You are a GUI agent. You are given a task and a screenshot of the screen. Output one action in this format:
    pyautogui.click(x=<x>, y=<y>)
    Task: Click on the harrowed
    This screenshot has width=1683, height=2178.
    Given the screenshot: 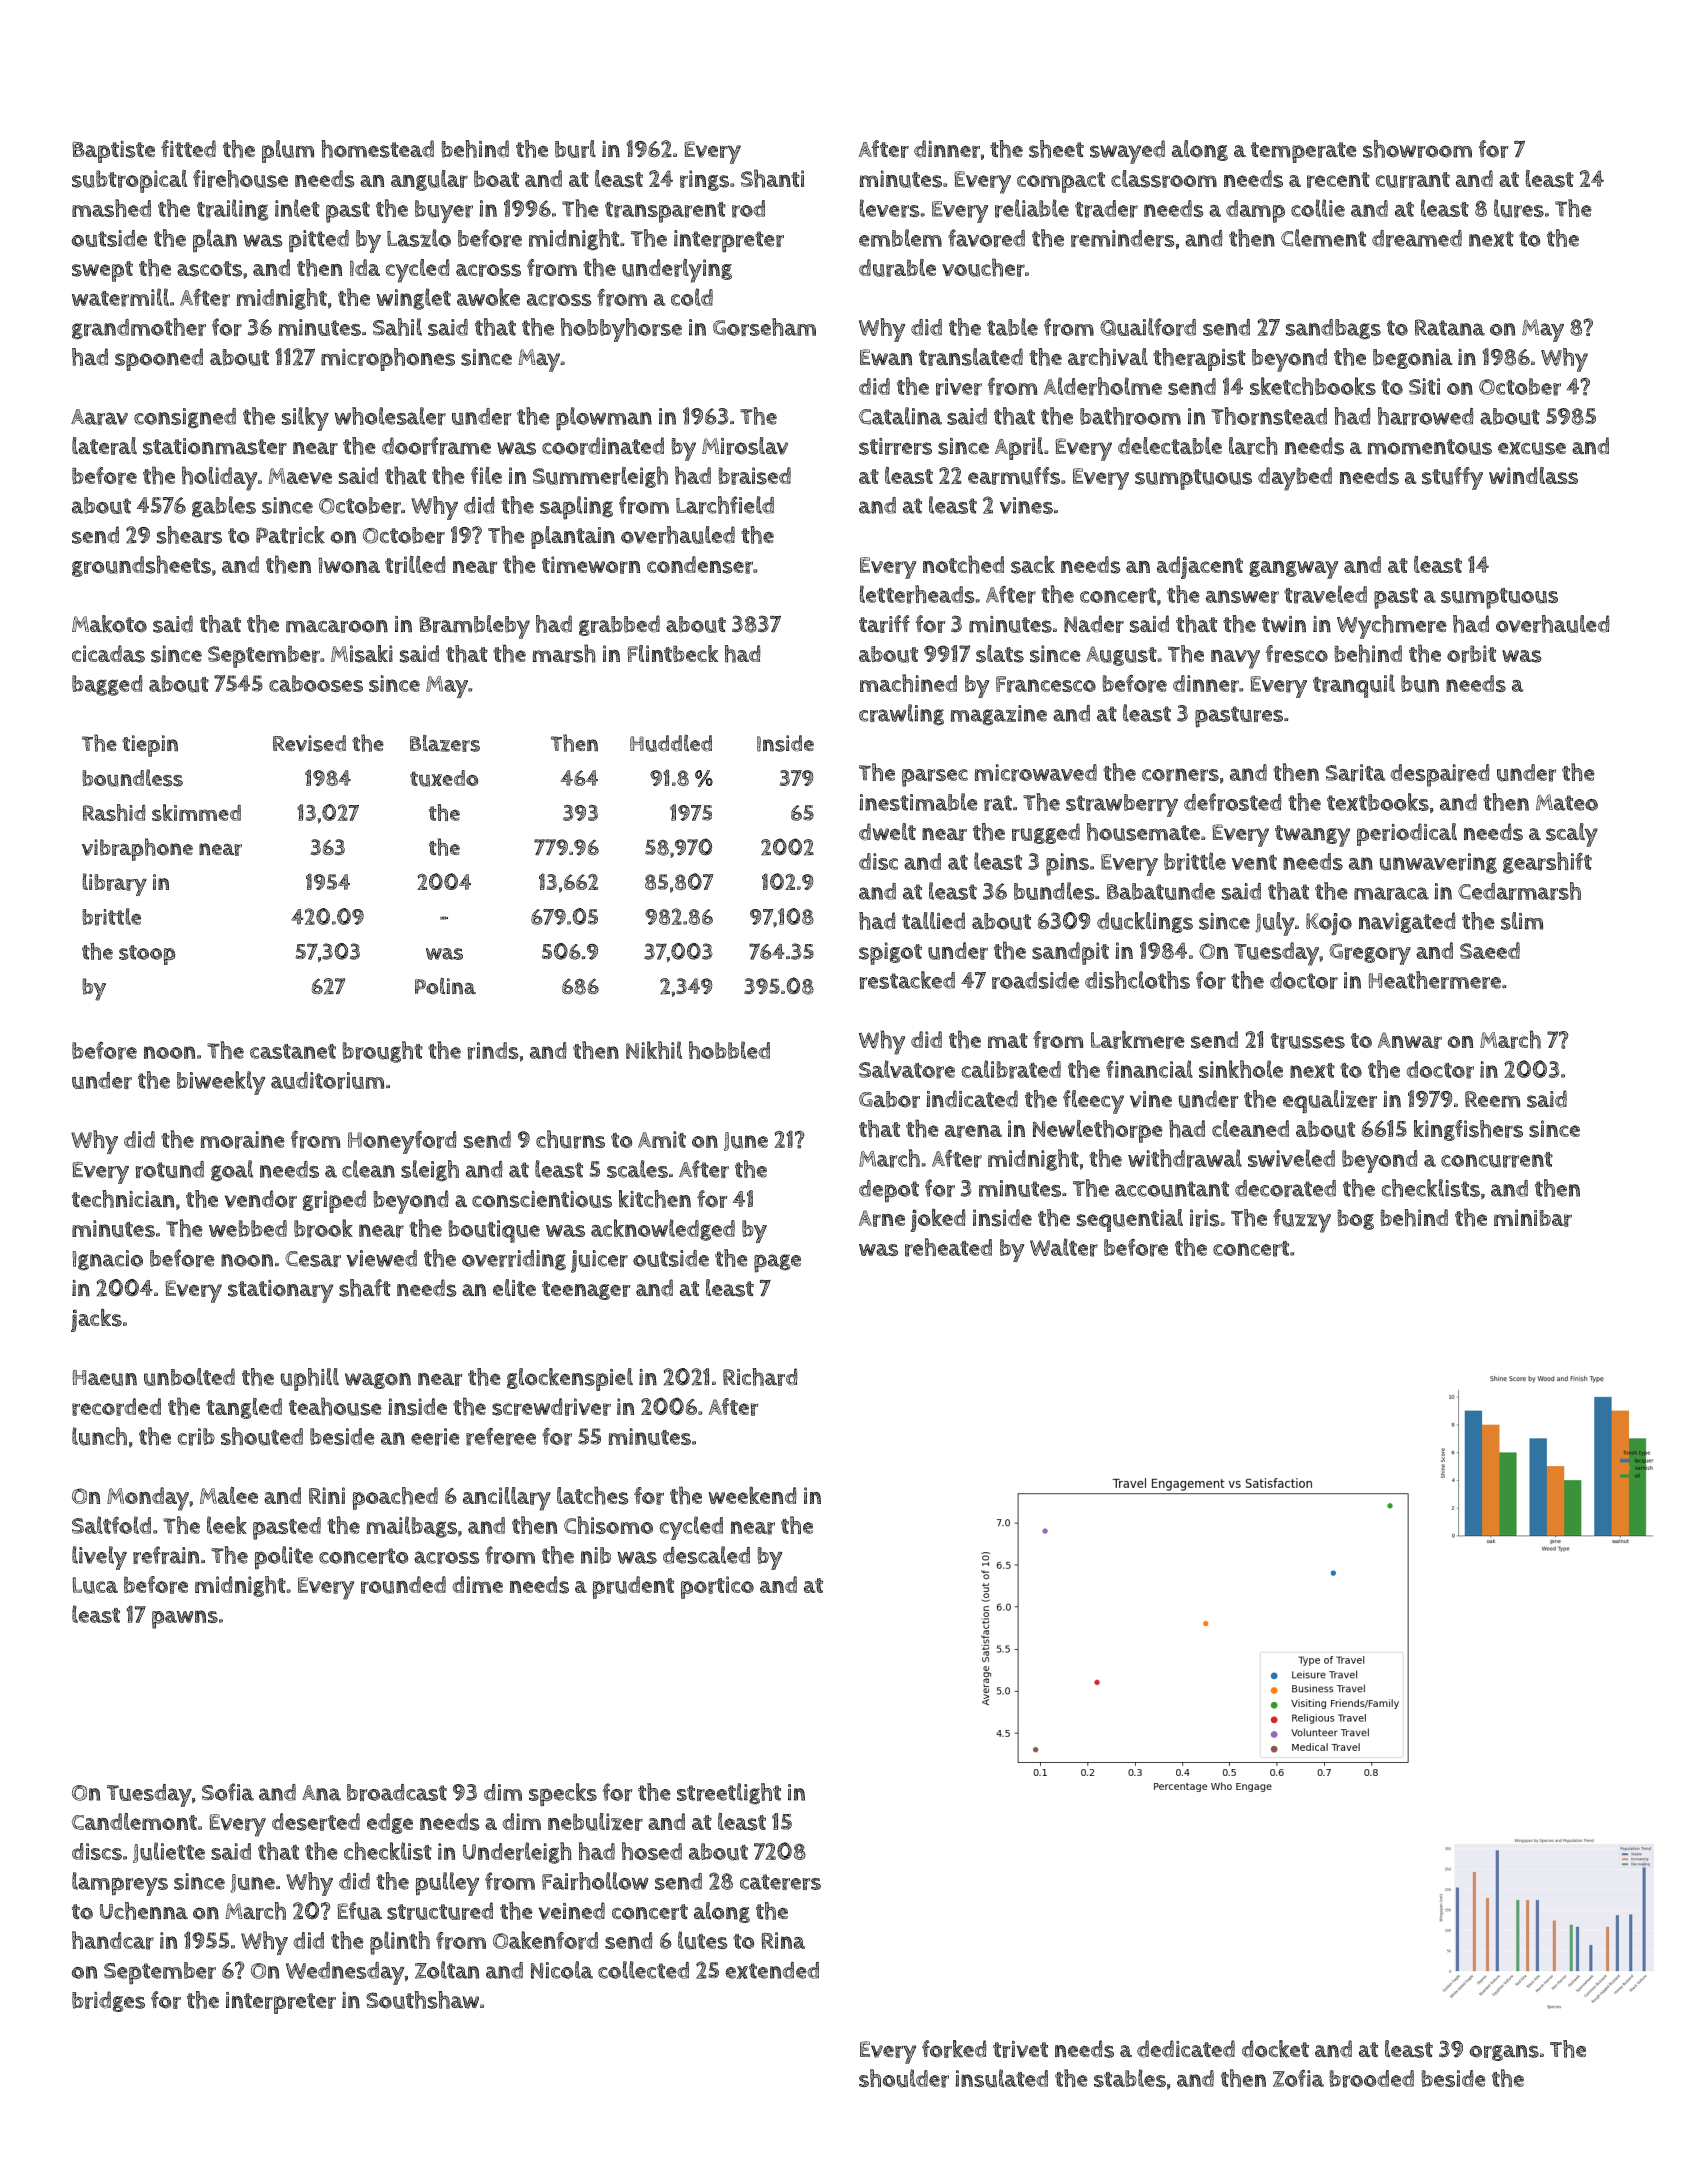 What is the action you would take?
    pyautogui.click(x=1426, y=416)
